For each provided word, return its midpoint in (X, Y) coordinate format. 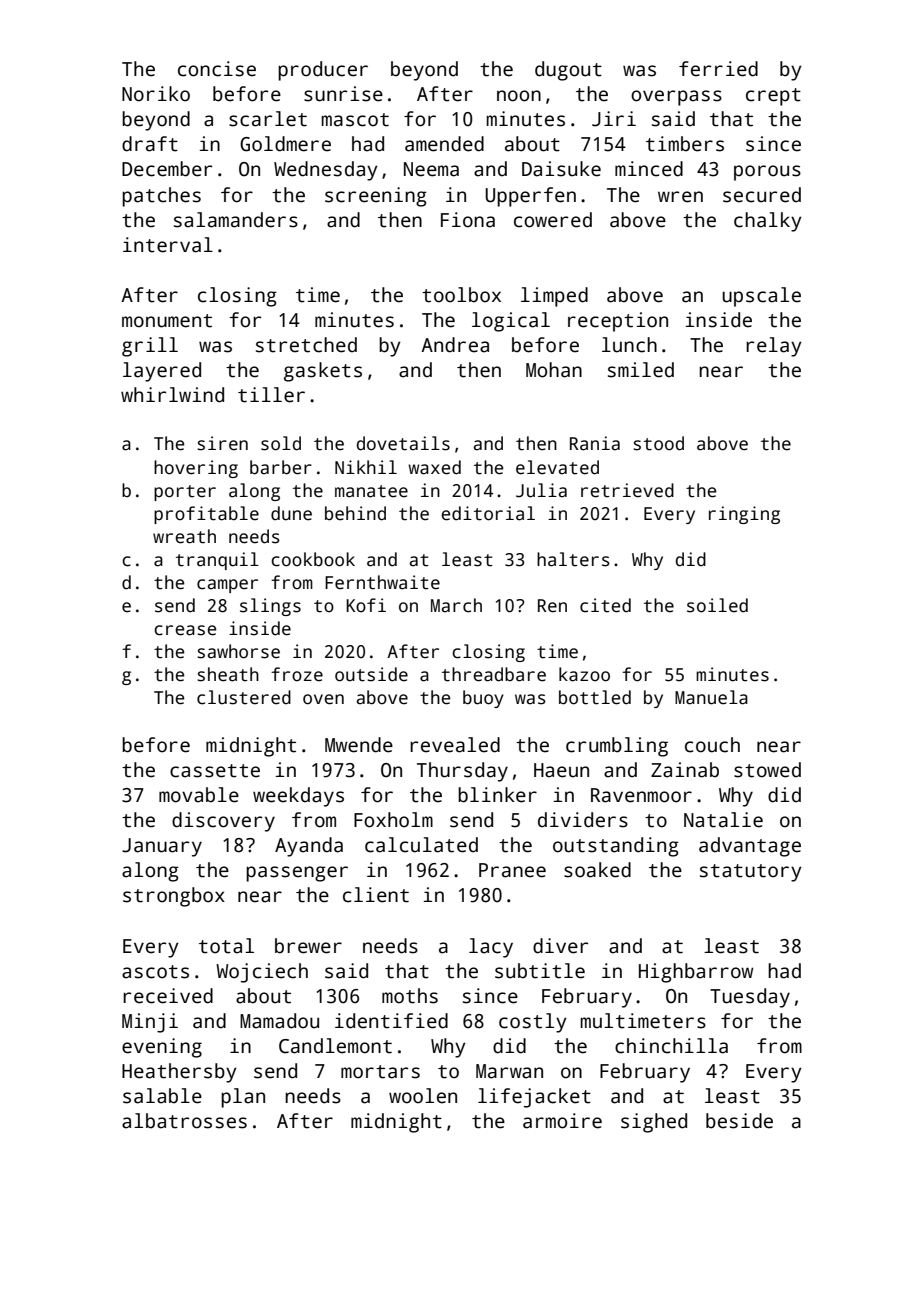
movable (199, 795)
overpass (676, 98)
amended (444, 144)
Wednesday (326, 171)
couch (712, 745)
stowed (767, 770)
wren (680, 197)
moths (410, 996)
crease (185, 630)
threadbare (494, 674)
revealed (455, 745)
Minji (150, 1023)
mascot (355, 120)
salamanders (236, 220)
